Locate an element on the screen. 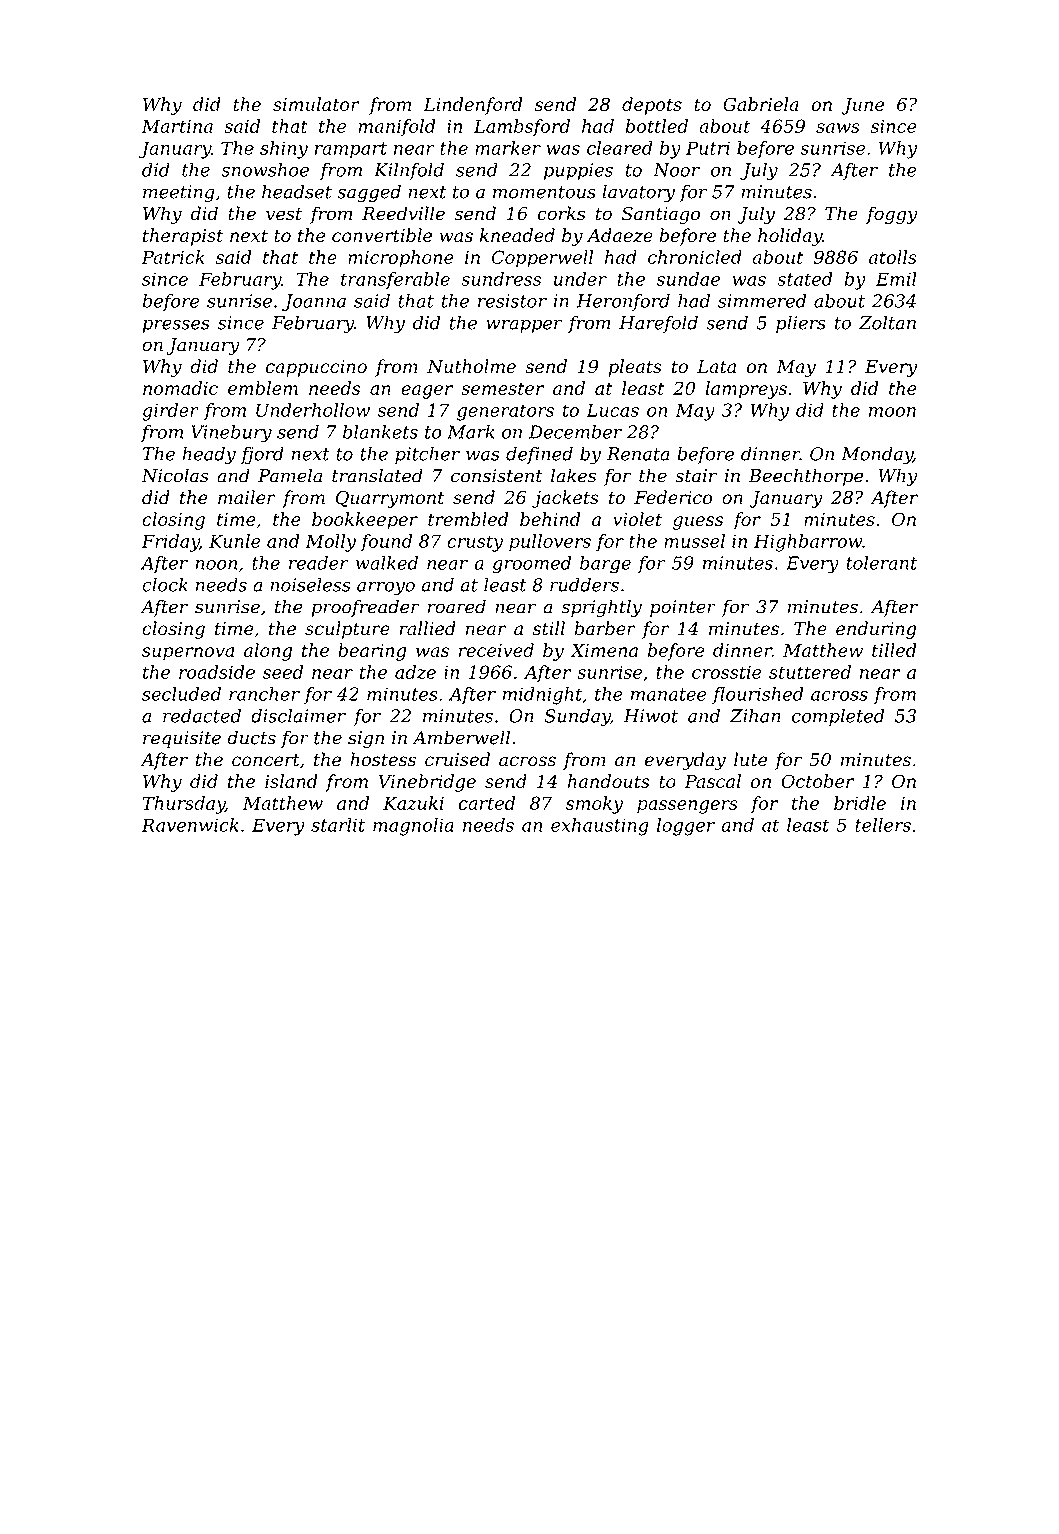 This screenshot has height=1534, width=1059. Martina is located at coordinates (177, 126).
